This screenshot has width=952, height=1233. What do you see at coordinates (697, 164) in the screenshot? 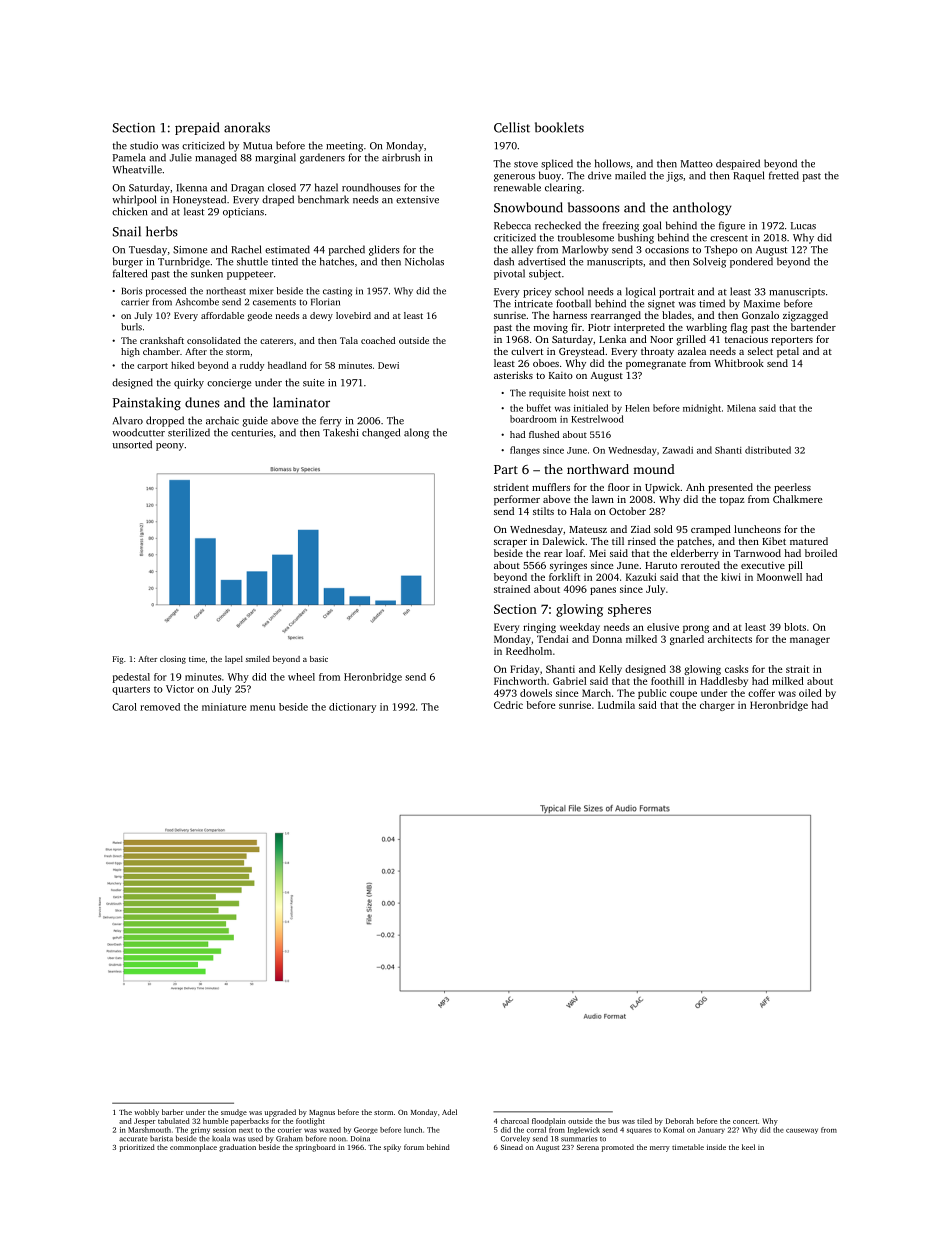
I see `Matteo` at bounding box center [697, 164].
